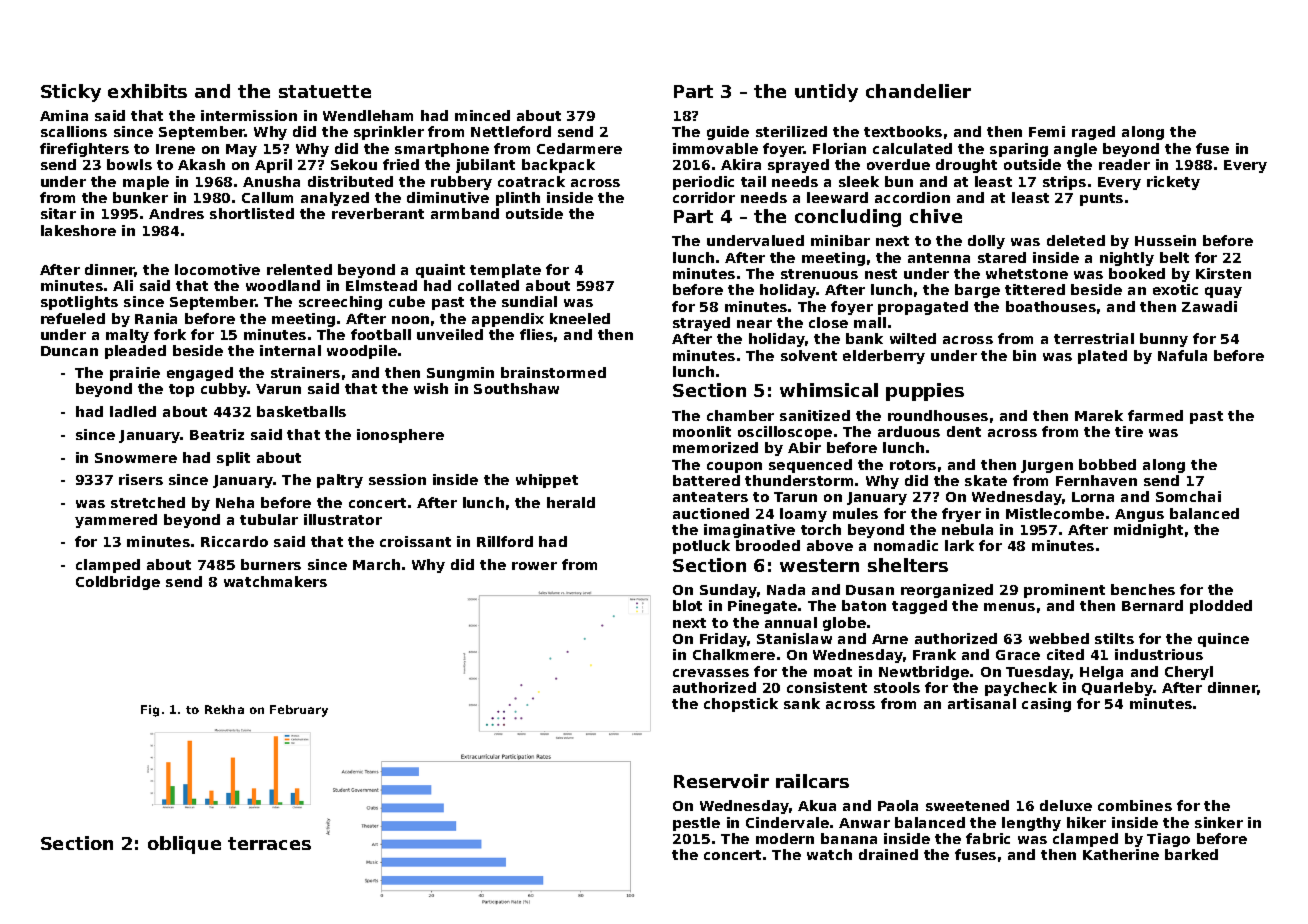 The width and height of the image is (1308, 924). Describe the element at coordinates (1107, 464) in the image. I see `bobbed` at that location.
